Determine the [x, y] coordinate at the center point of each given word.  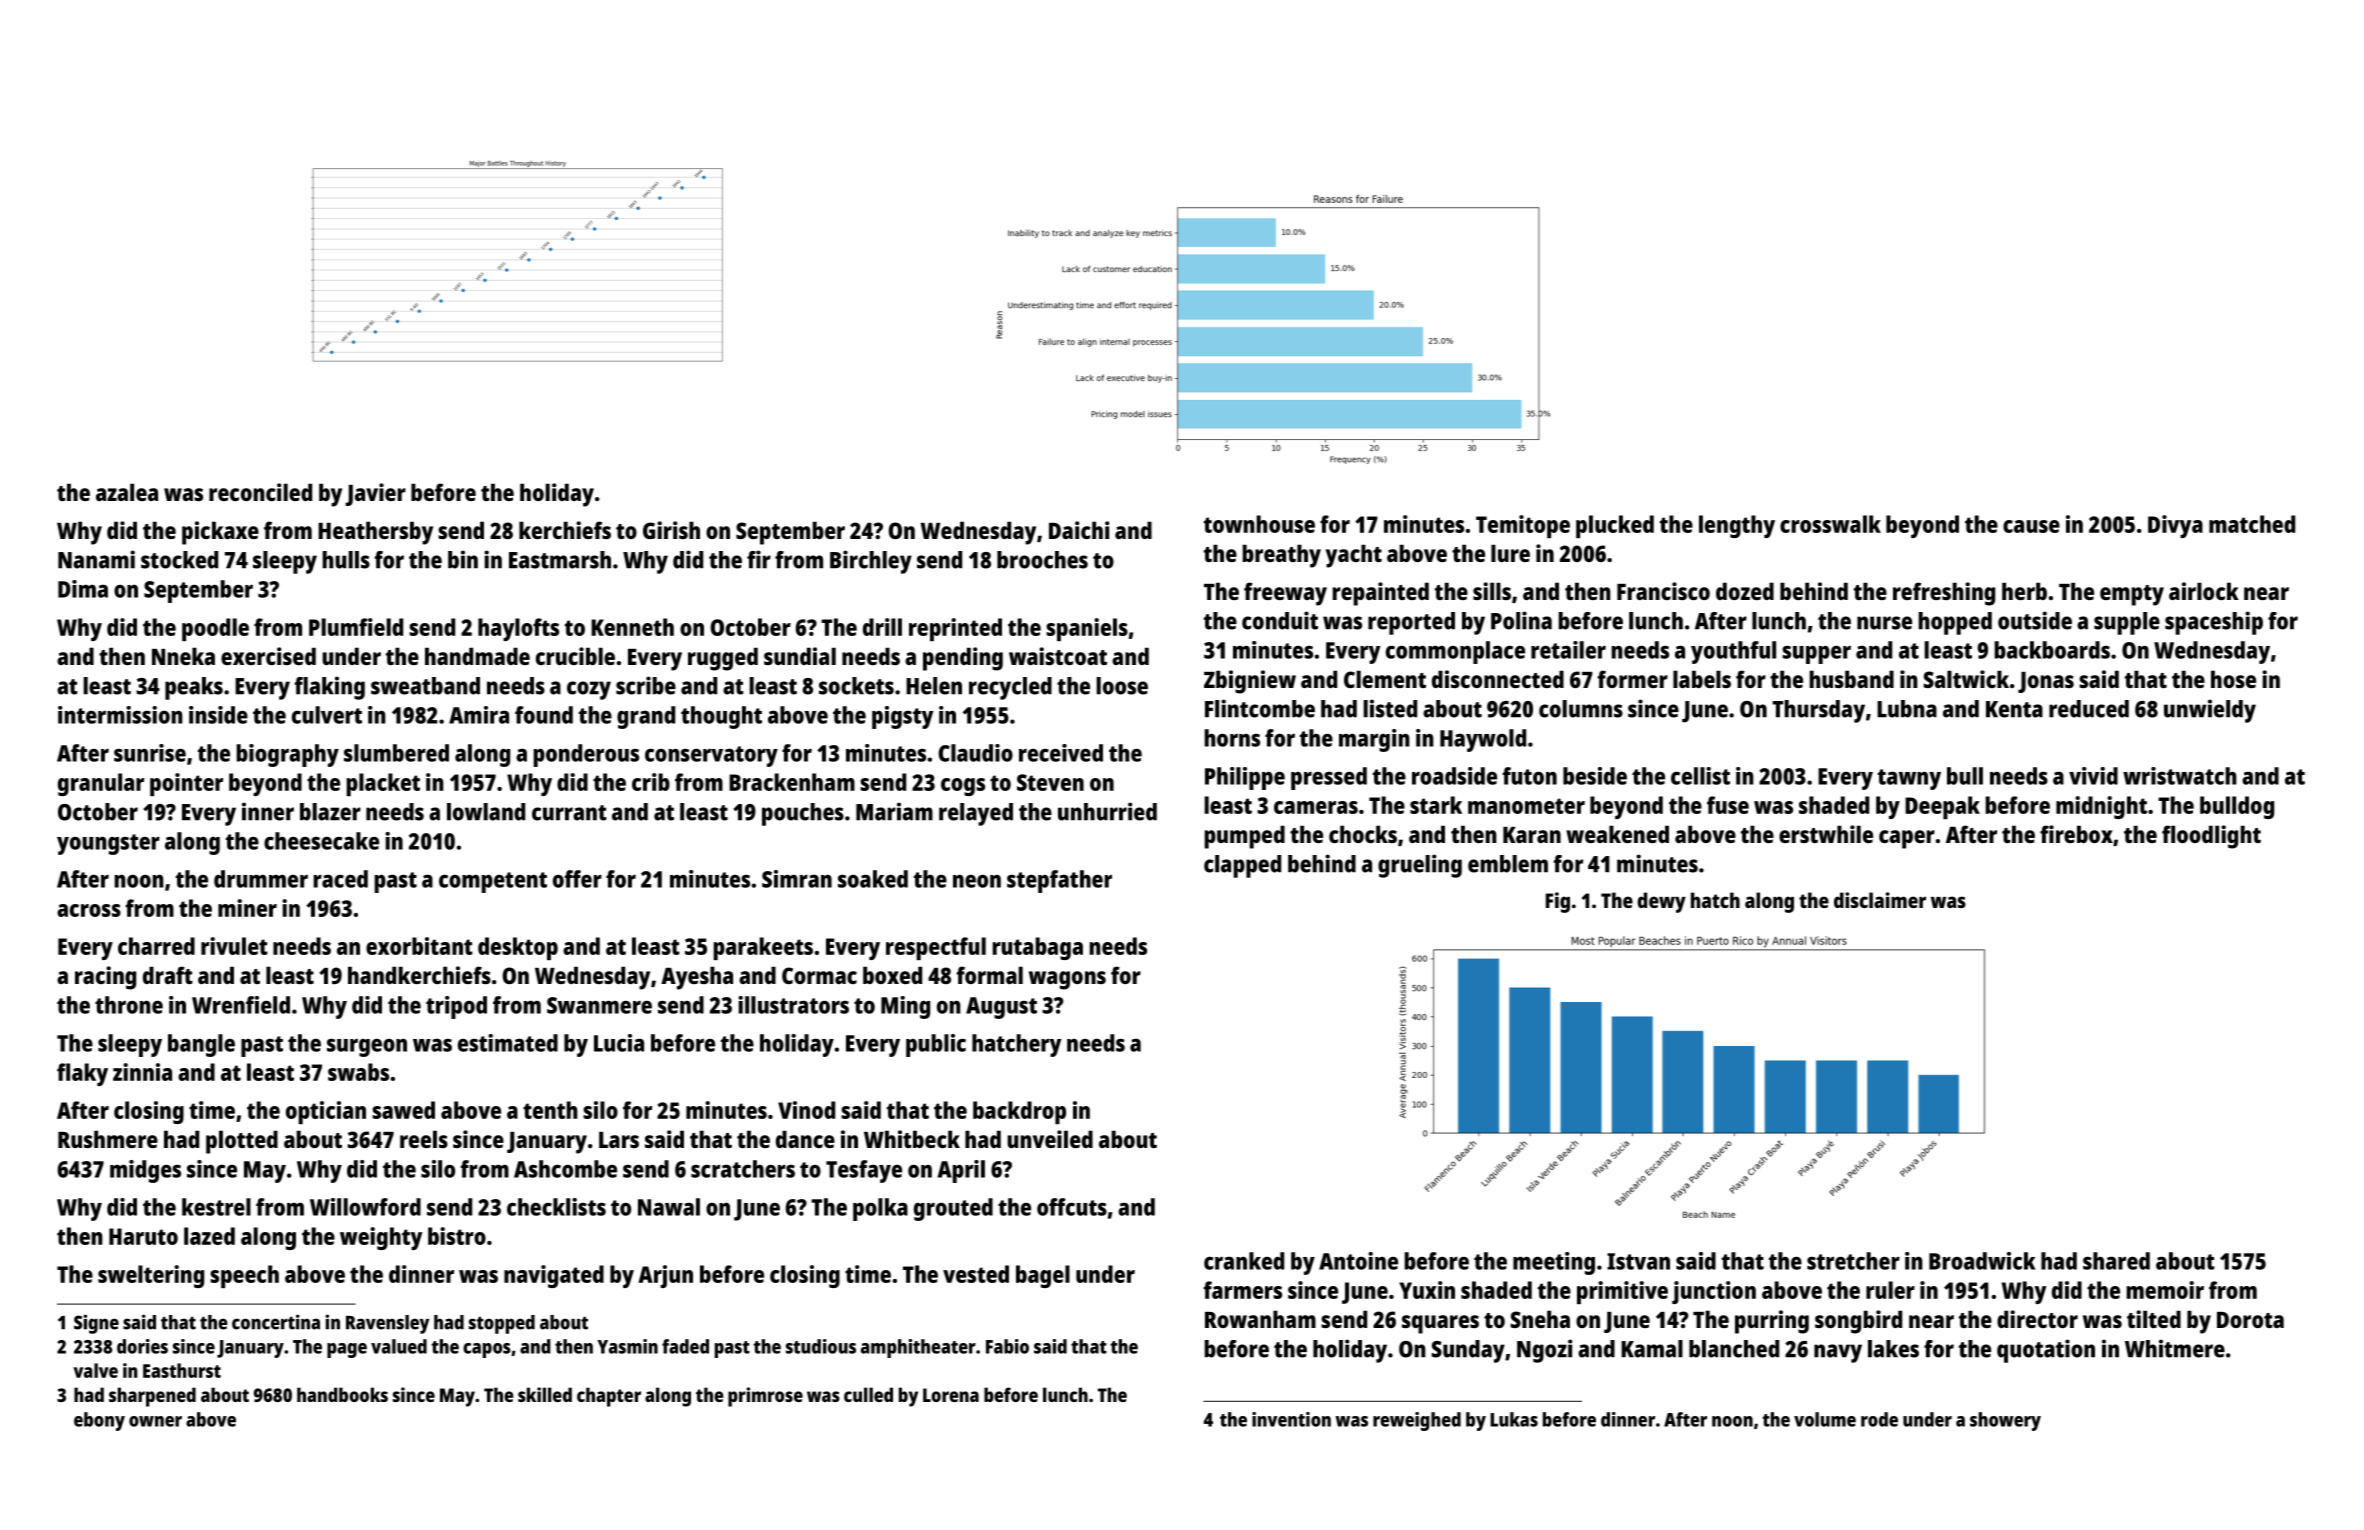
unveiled [1050, 1139]
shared [2116, 1261]
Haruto [143, 1236]
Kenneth [632, 627]
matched [2252, 524]
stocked [179, 560]
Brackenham [792, 782]
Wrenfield [241, 1005]
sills [1492, 591]
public [936, 1045]
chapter [609, 1397]
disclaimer [1880, 900]
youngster [108, 844]
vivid [2093, 776]
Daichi [1079, 530]
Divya [2175, 526]
